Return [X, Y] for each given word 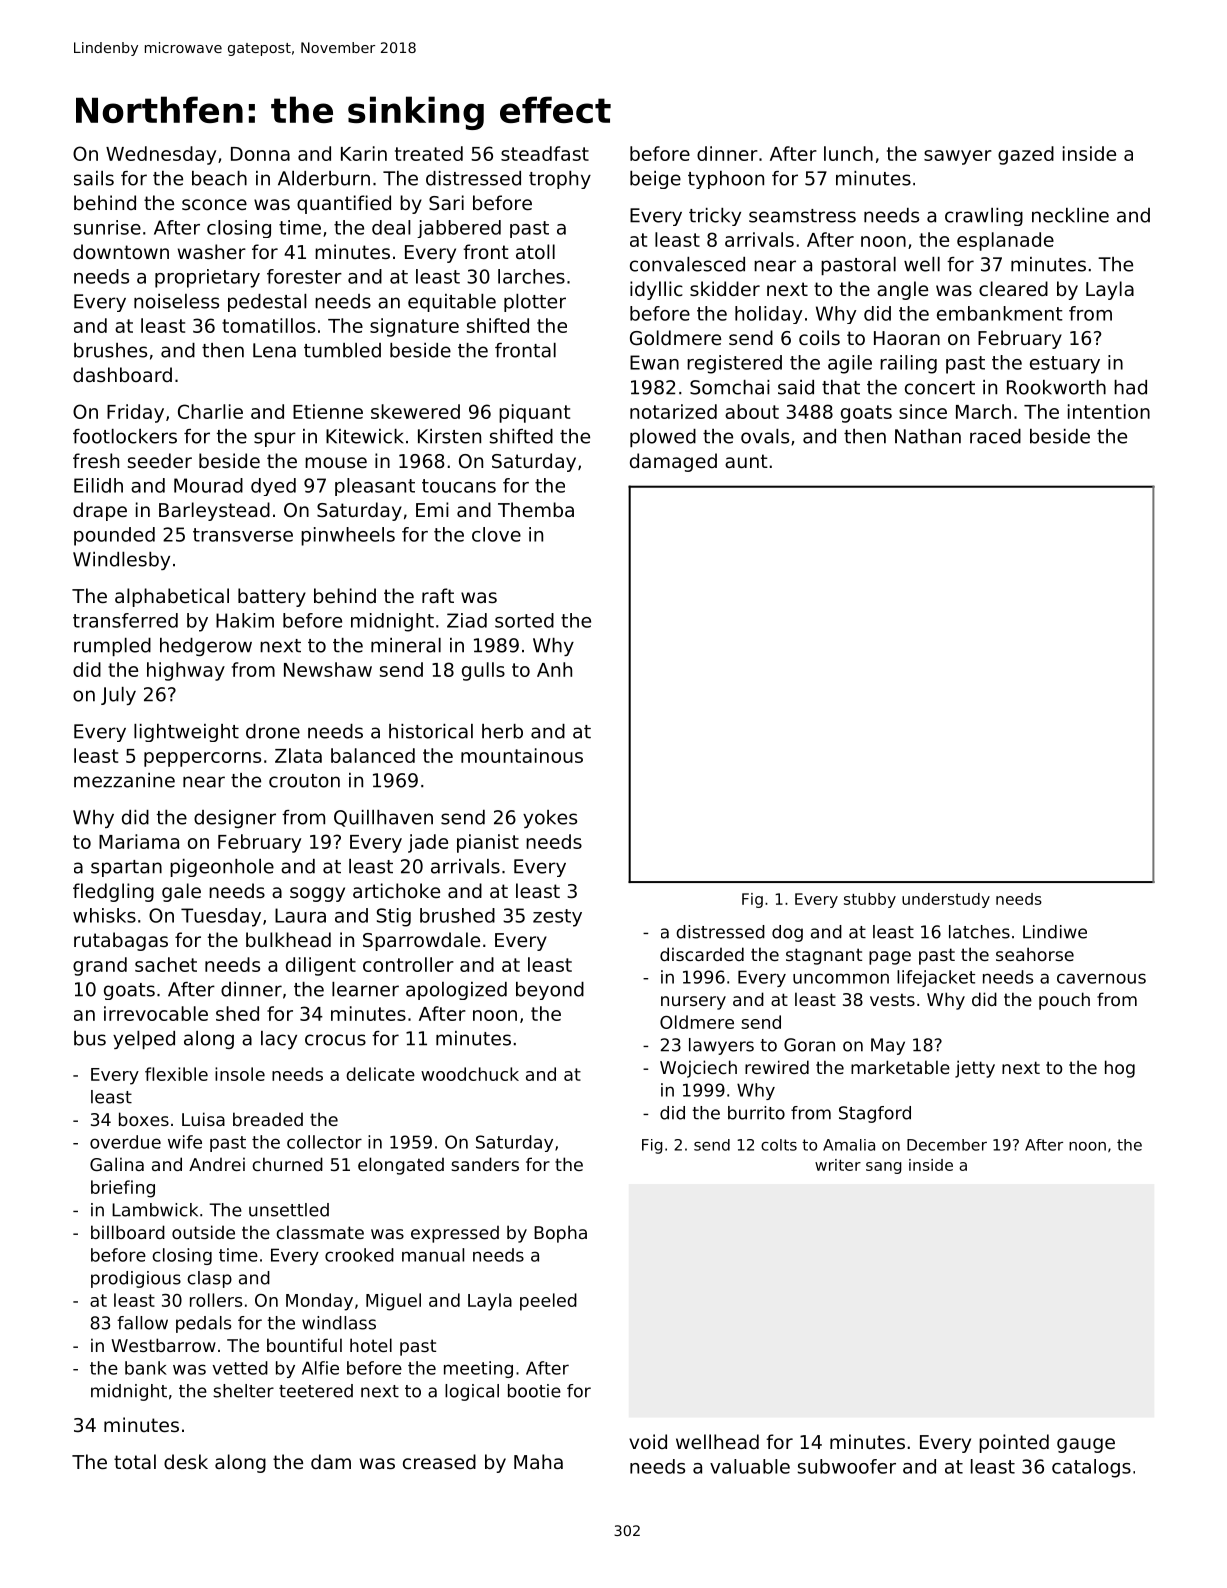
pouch [1064, 1001]
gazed [1026, 155]
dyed [273, 487]
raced [995, 436]
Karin [364, 153]
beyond [550, 991]
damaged [673, 462]
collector [324, 1142]
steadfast [545, 153]
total [135, 1461]
